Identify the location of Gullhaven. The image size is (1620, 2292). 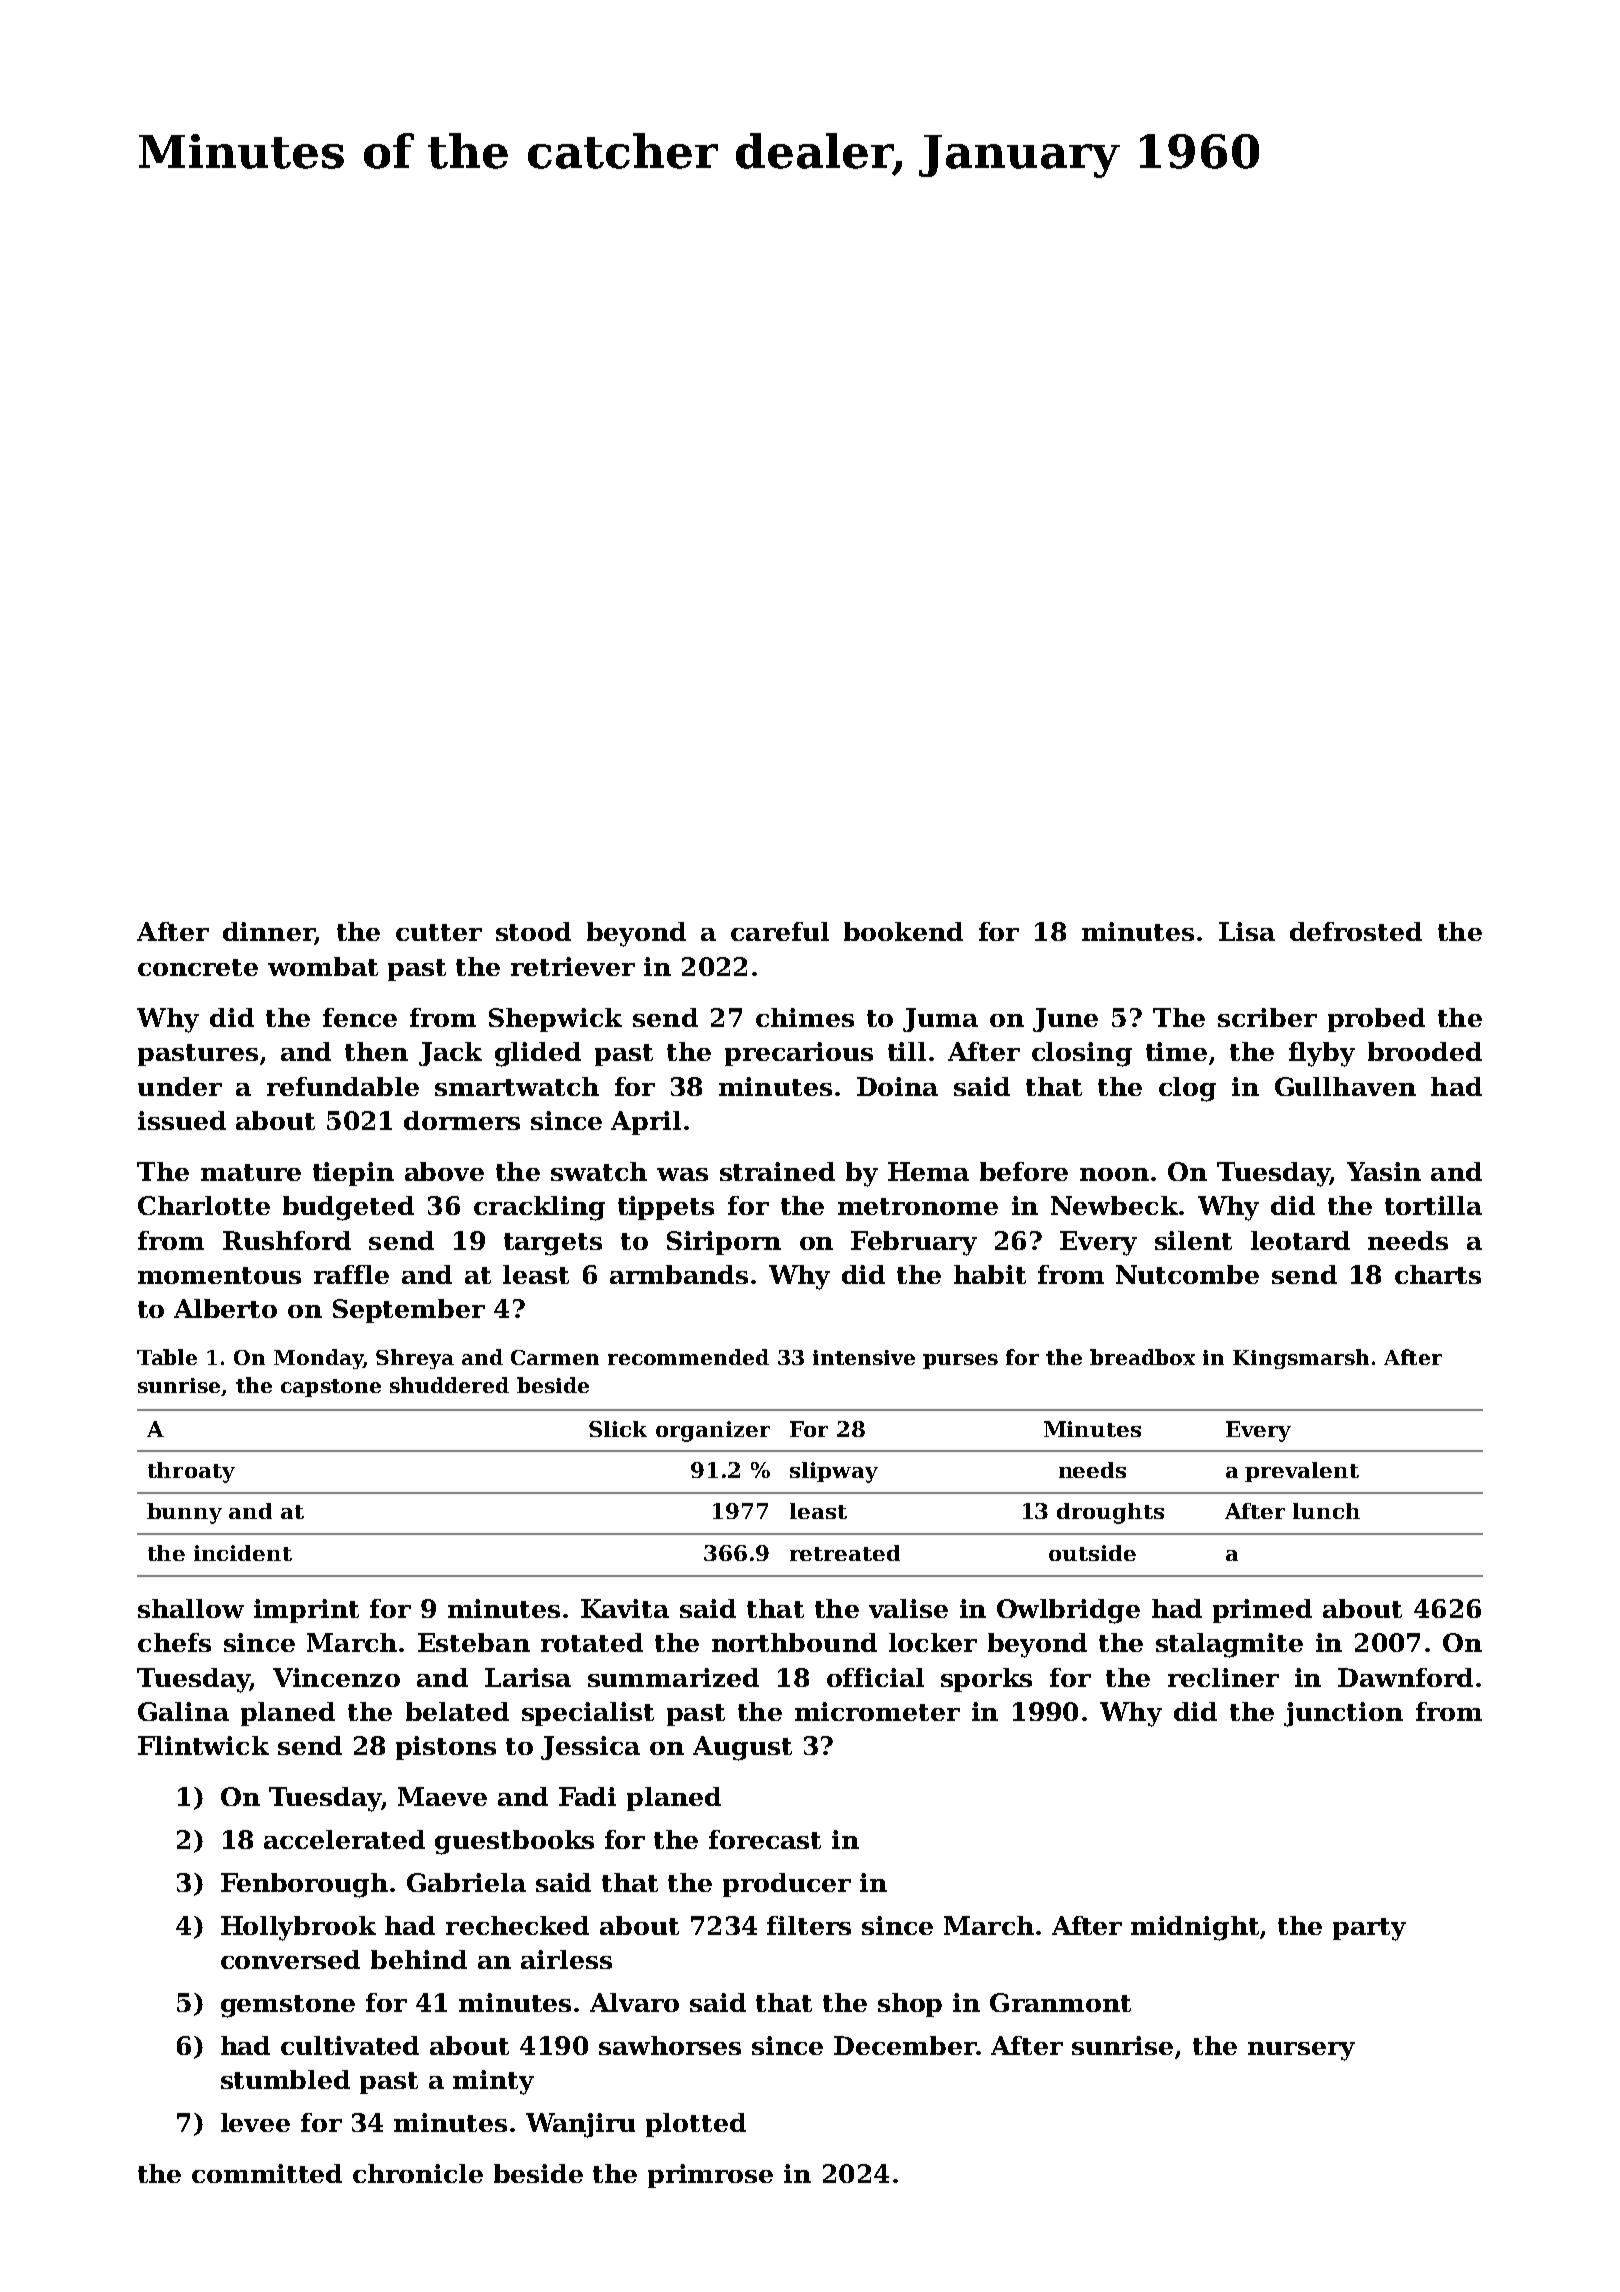
(1345, 1086).
